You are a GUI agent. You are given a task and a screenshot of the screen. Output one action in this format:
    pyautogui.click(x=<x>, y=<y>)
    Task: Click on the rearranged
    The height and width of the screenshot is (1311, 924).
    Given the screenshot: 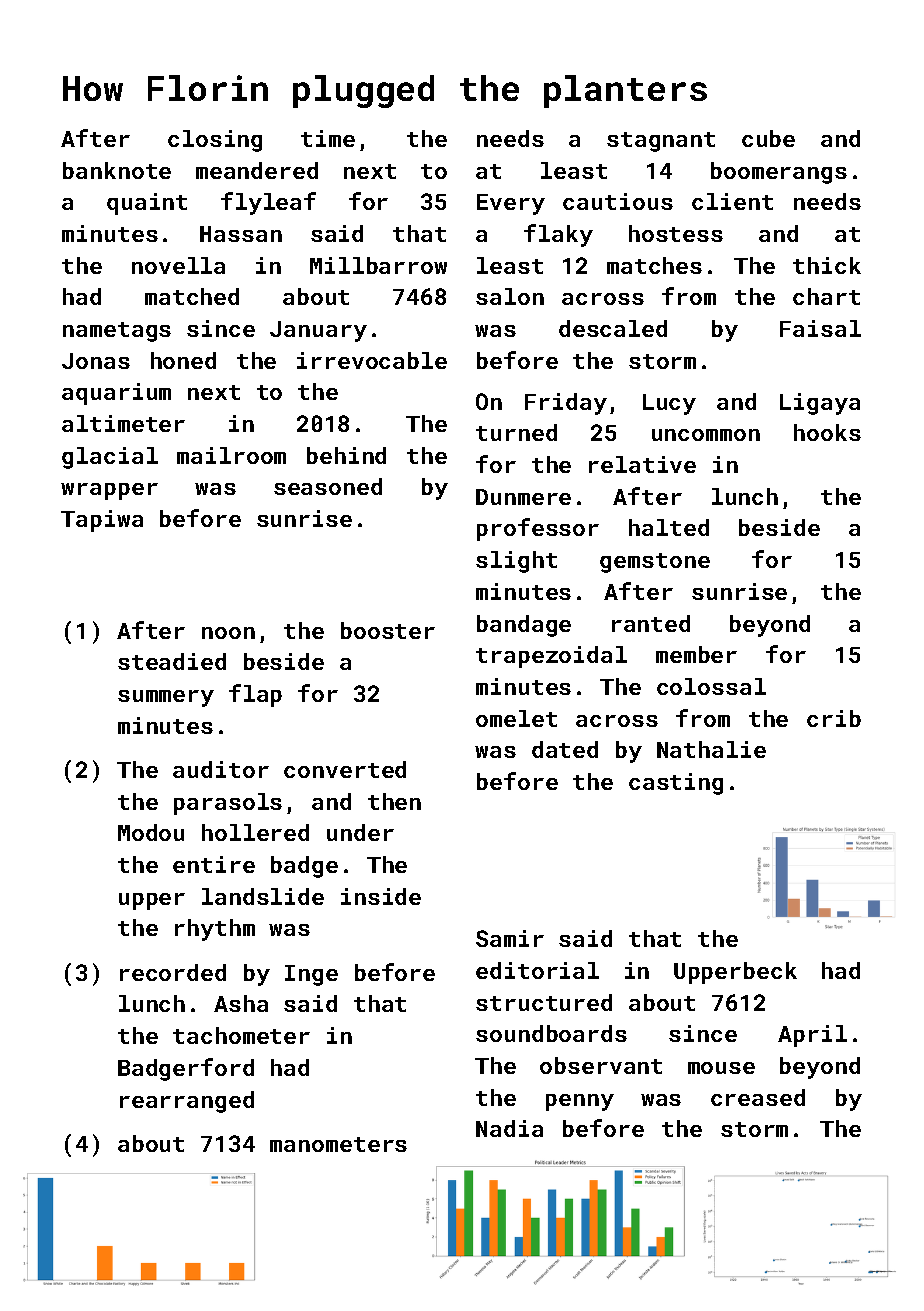 What is the action you would take?
    pyautogui.click(x=187, y=1102)
